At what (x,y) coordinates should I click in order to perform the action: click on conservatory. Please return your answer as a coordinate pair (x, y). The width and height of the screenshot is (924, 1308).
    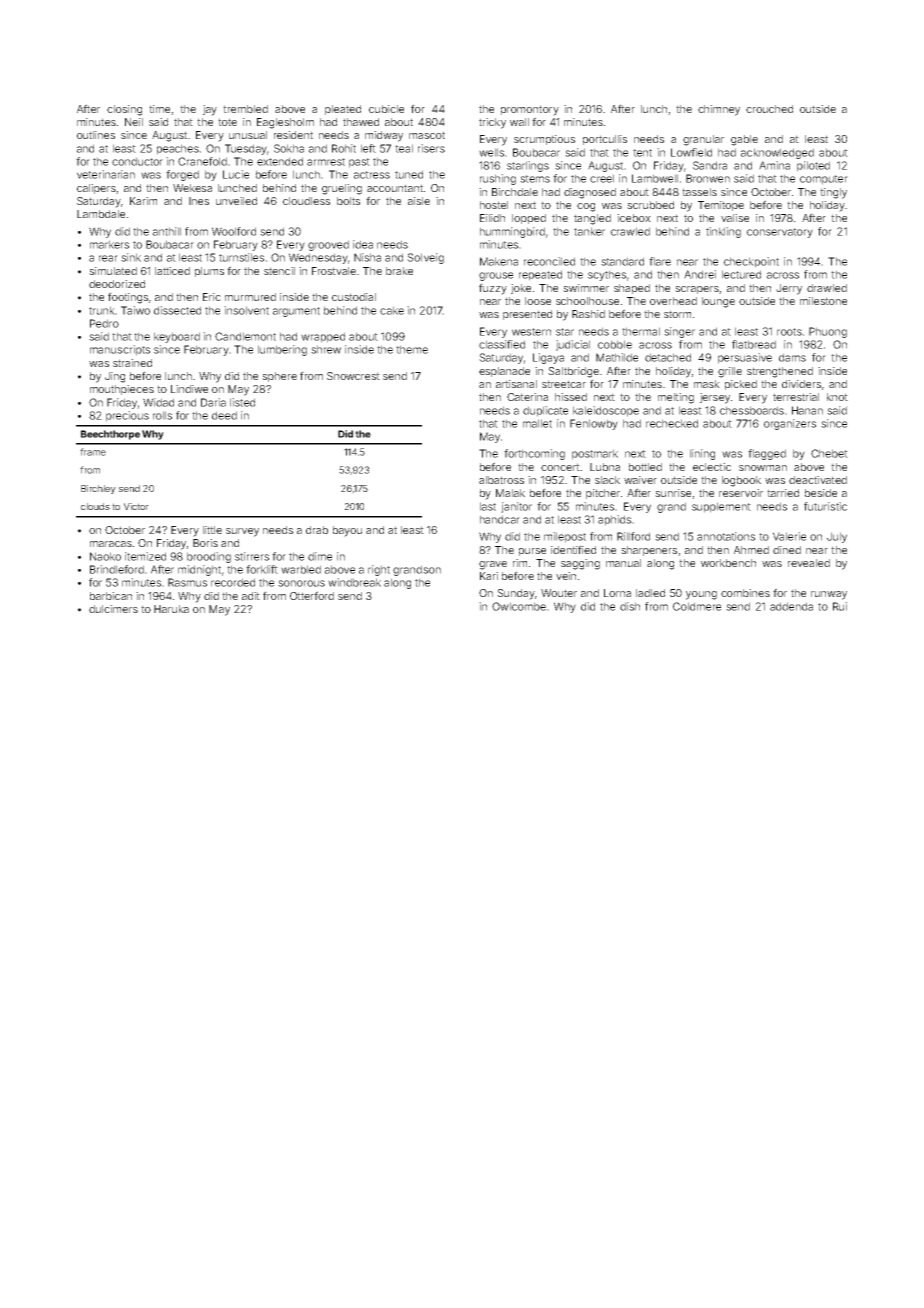
    Looking at the image, I should click on (780, 233).
